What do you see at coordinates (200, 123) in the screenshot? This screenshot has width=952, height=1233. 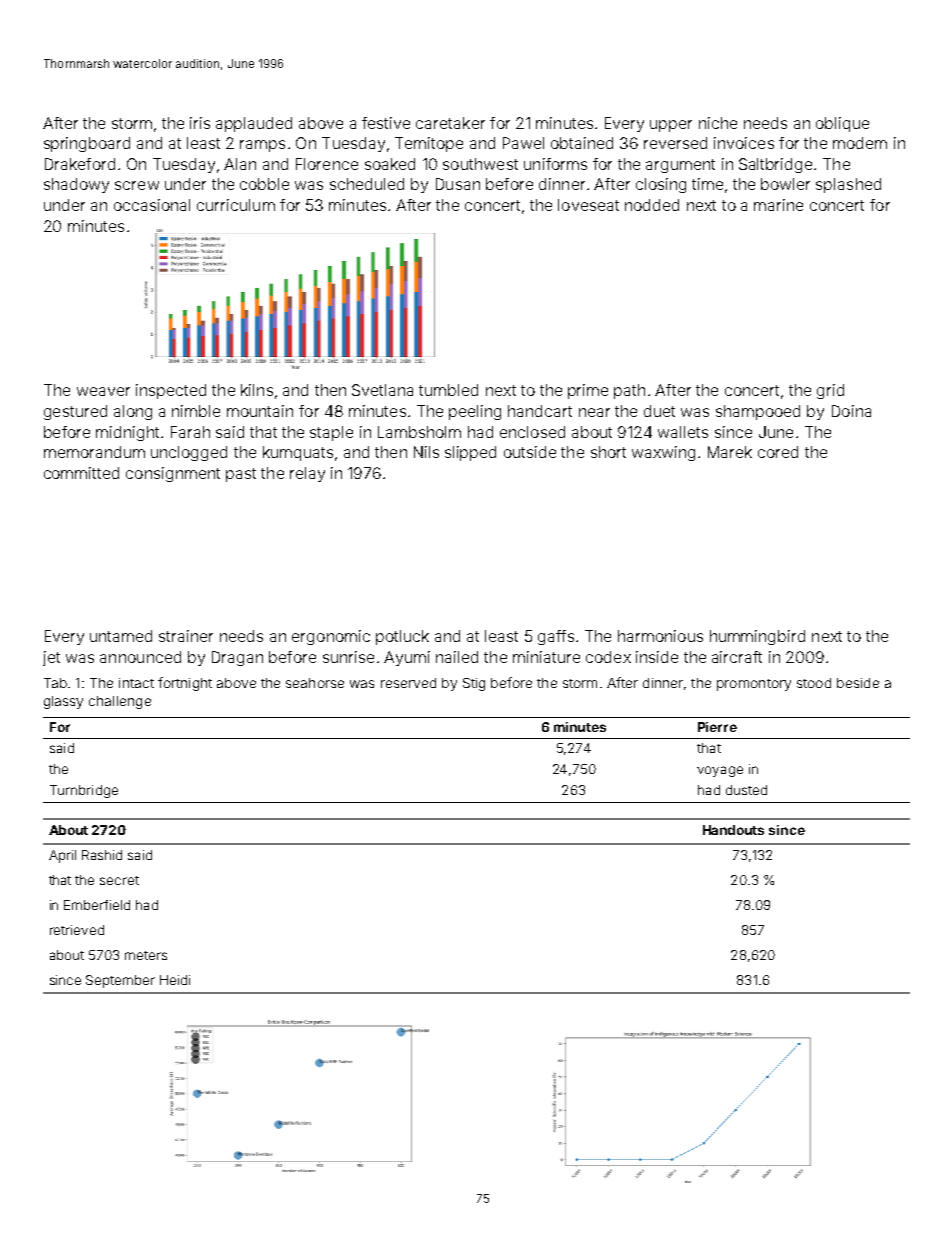 I see `iris` at bounding box center [200, 123].
